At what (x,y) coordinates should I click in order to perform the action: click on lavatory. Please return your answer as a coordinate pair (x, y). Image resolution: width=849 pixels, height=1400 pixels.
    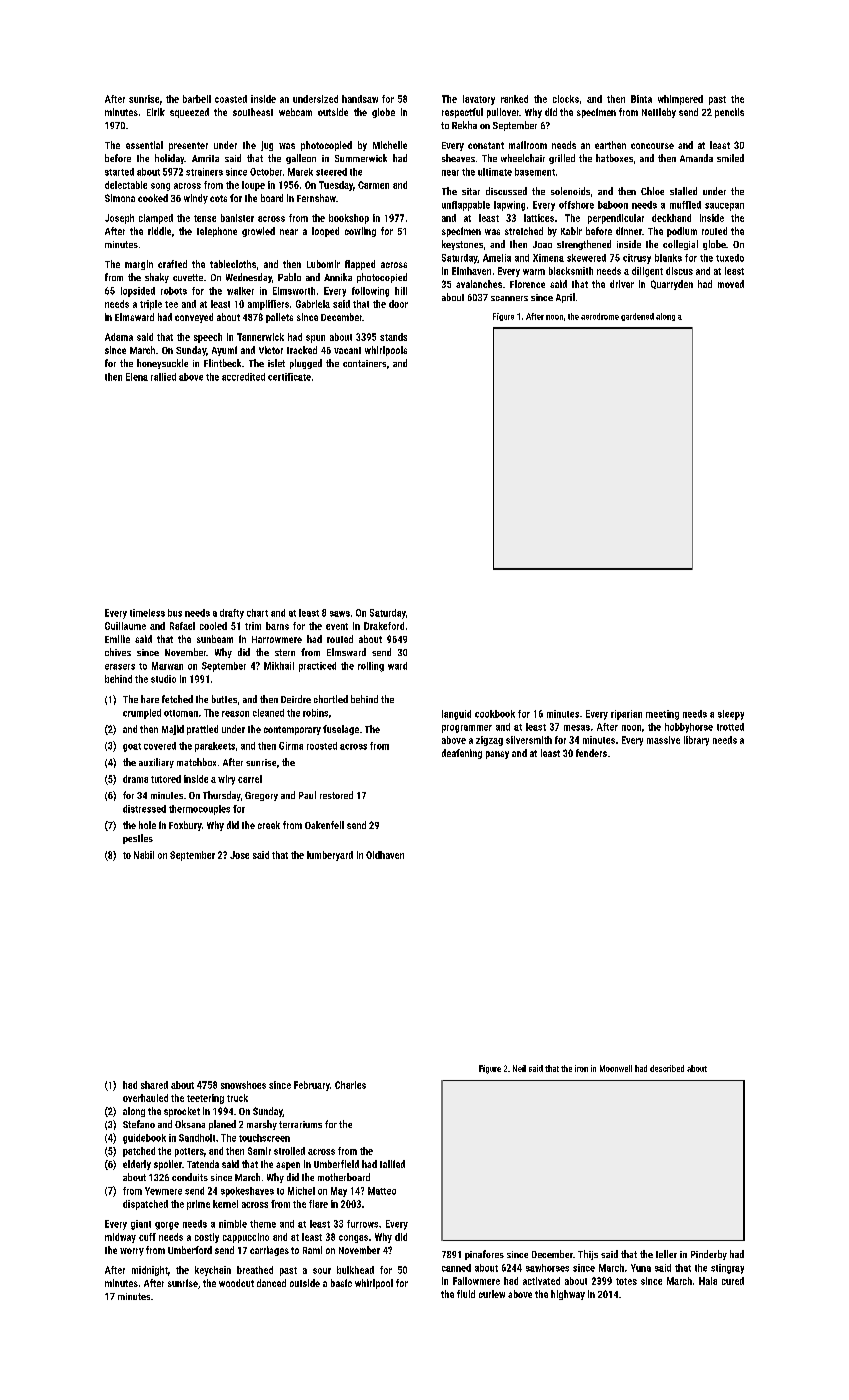
    Looking at the image, I should click on (479, 100).
